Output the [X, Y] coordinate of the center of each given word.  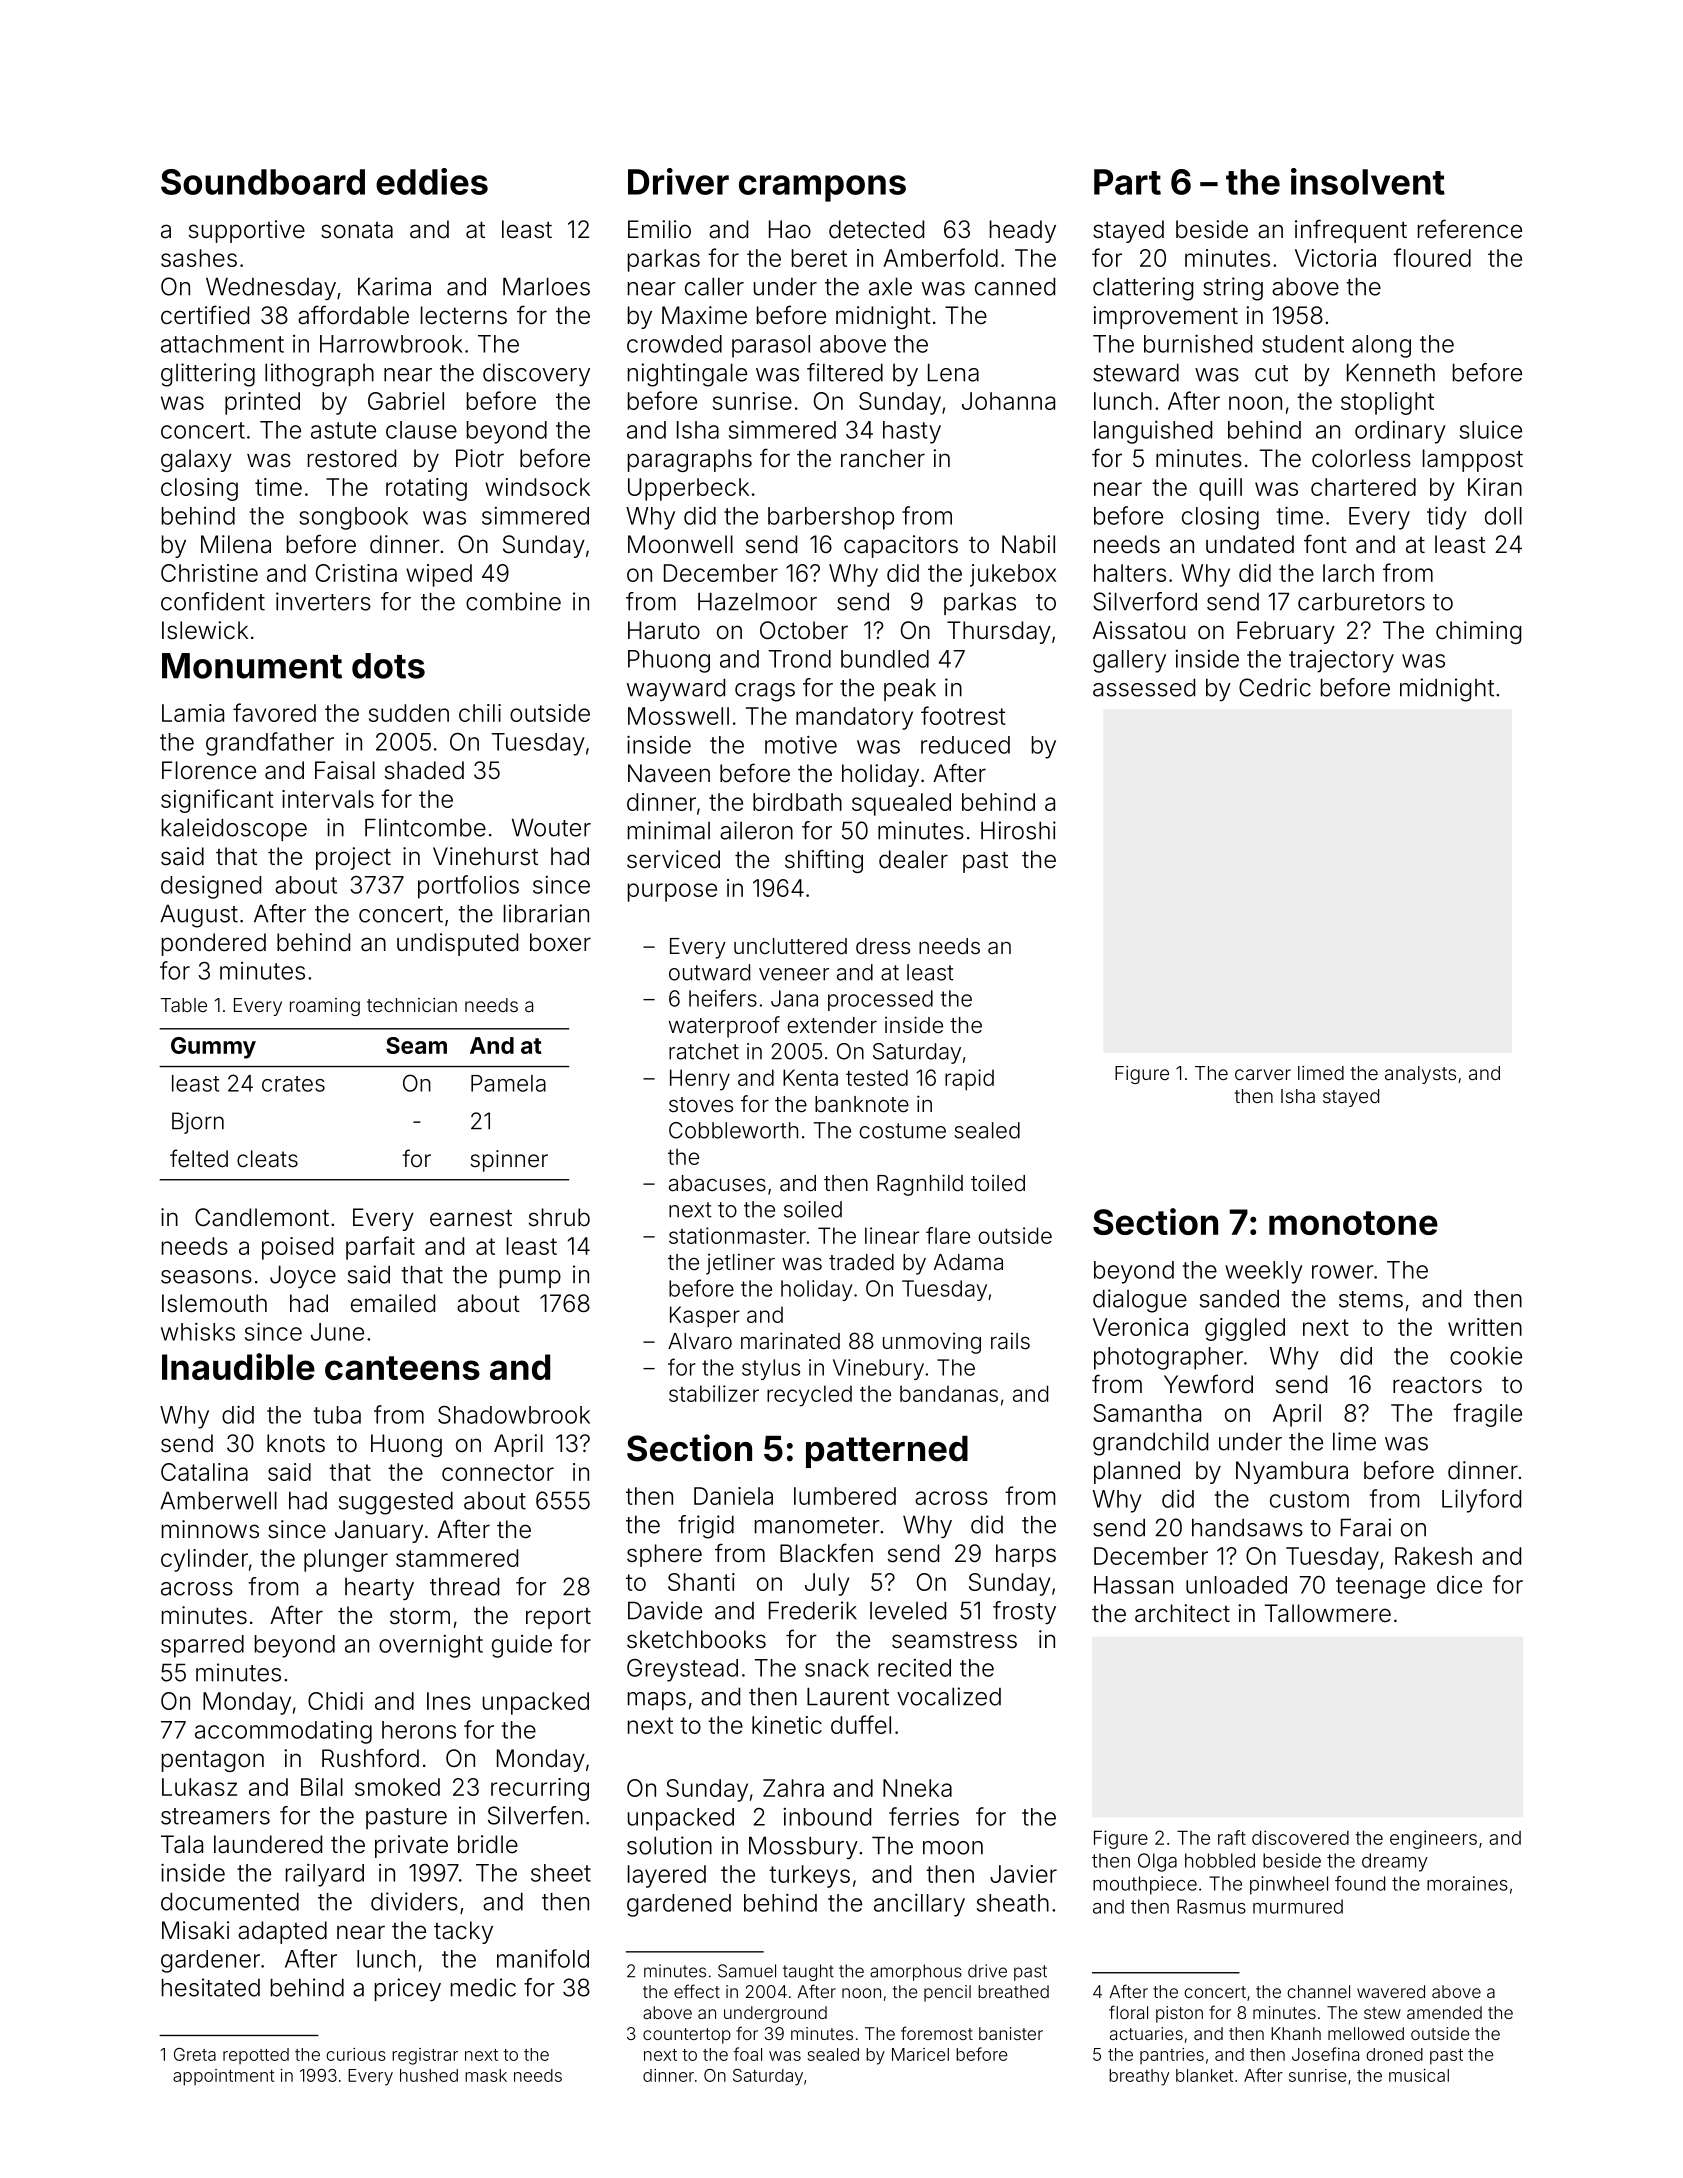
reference [1470, 229]
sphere [664, 1555]
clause [421, 430]
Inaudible [238, 1366]
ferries [924, 1816]
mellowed [1366, 2033]
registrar [425, 2056]
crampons [822, 188]
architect [1182, 1613]
